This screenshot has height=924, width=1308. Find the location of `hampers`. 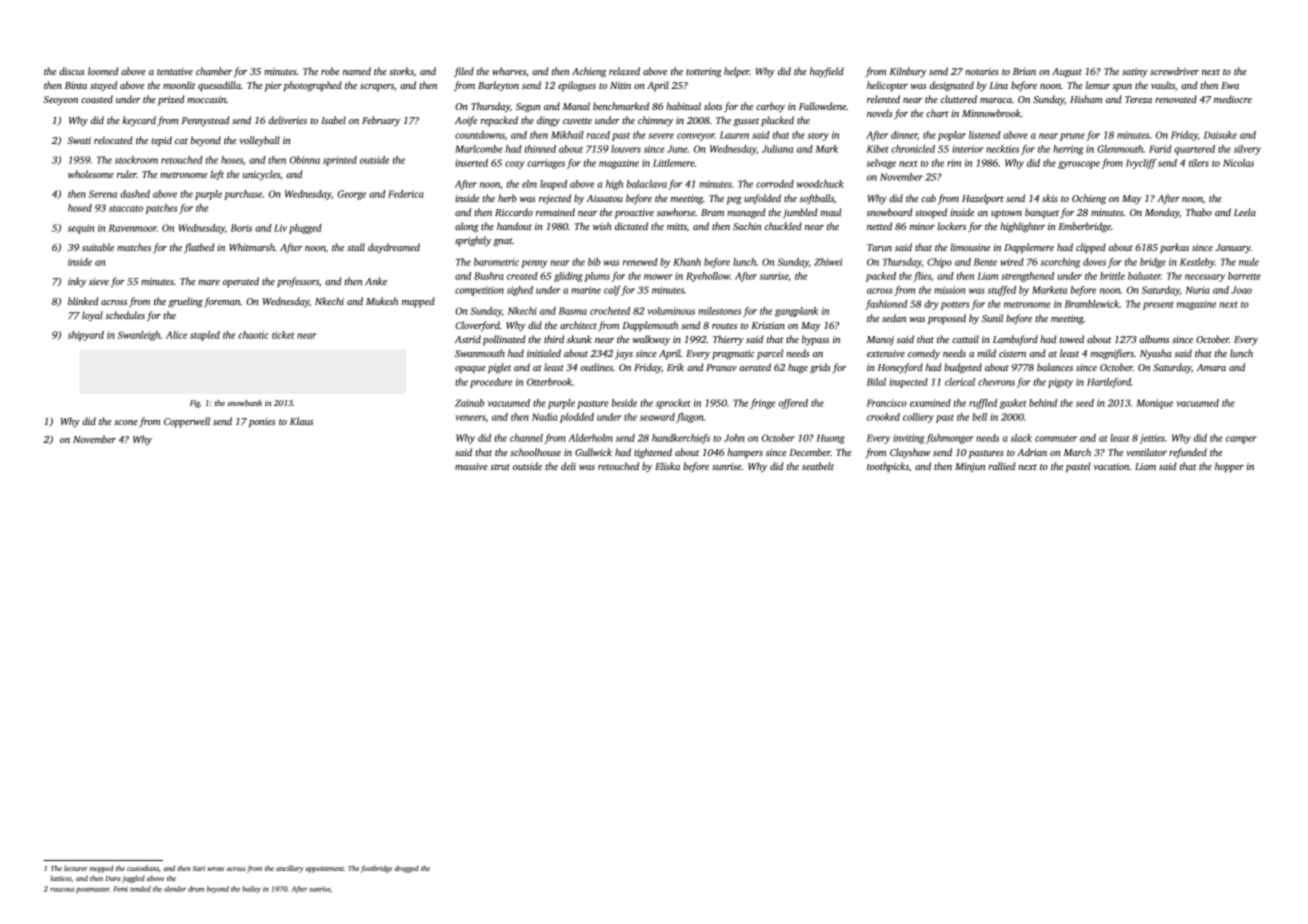

hampers is located at coordinates (745, 453).
